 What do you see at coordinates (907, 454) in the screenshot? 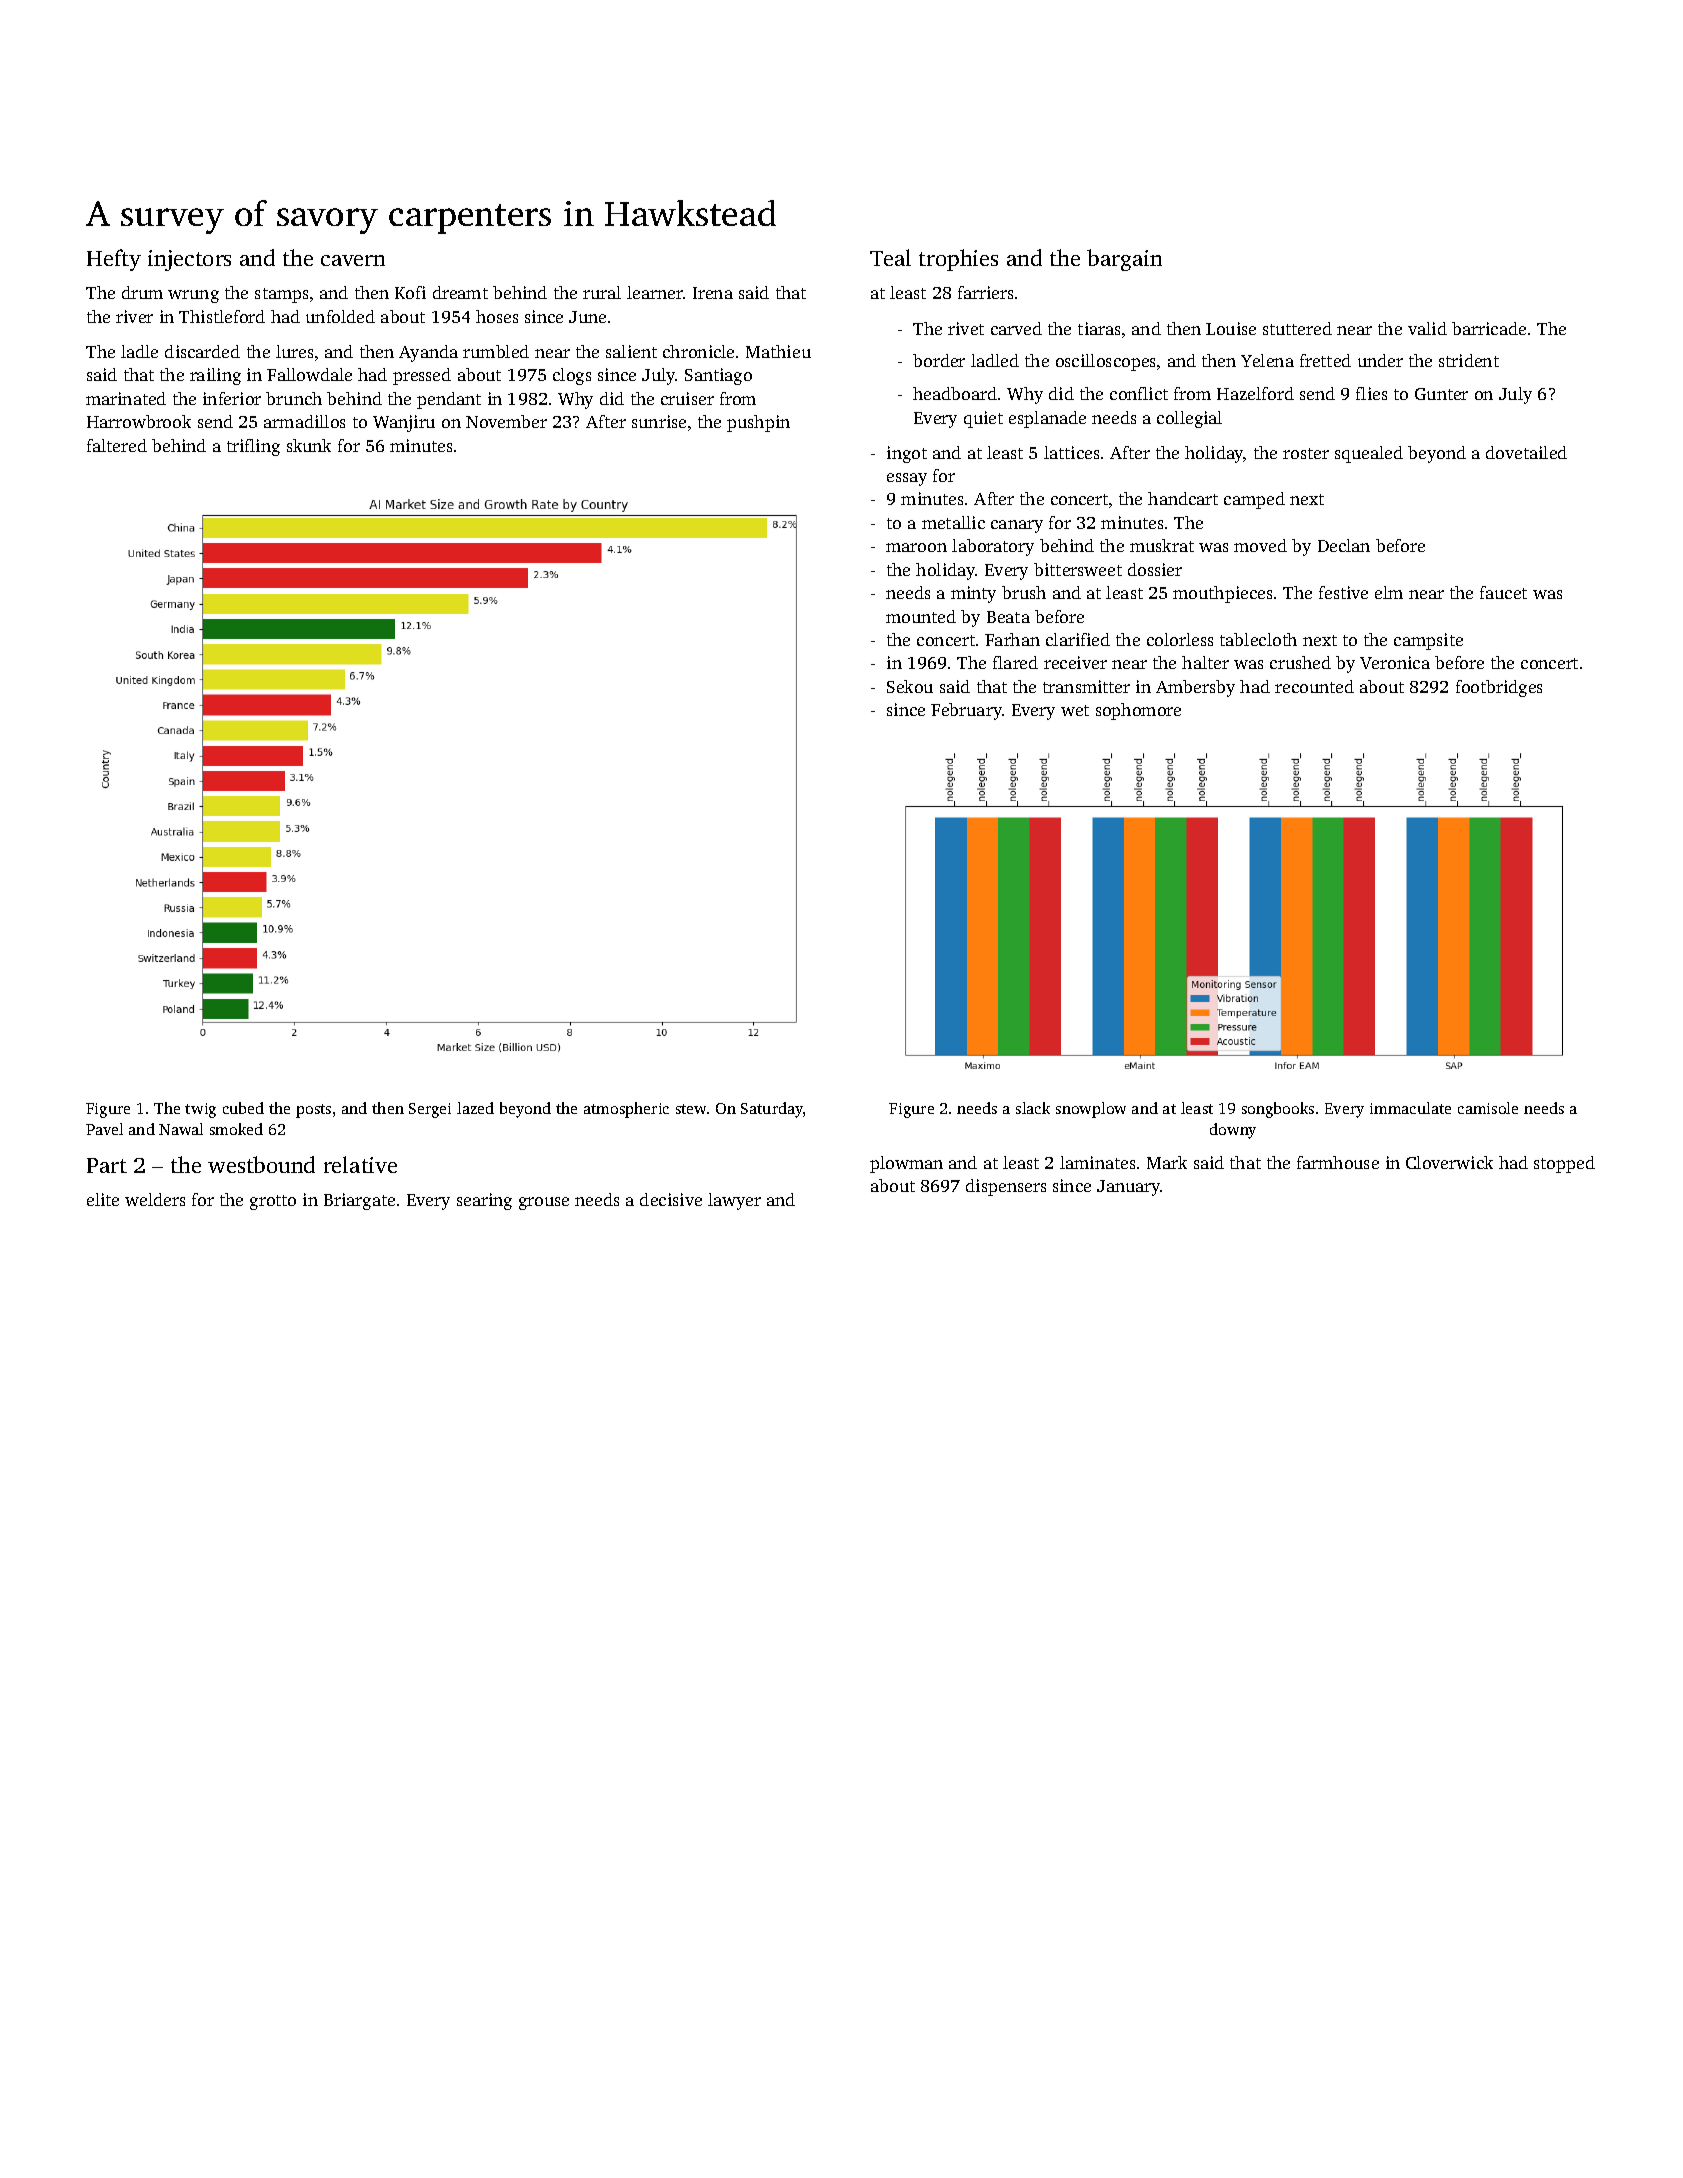
I see `ingot` at bounding box center [907, 454].
